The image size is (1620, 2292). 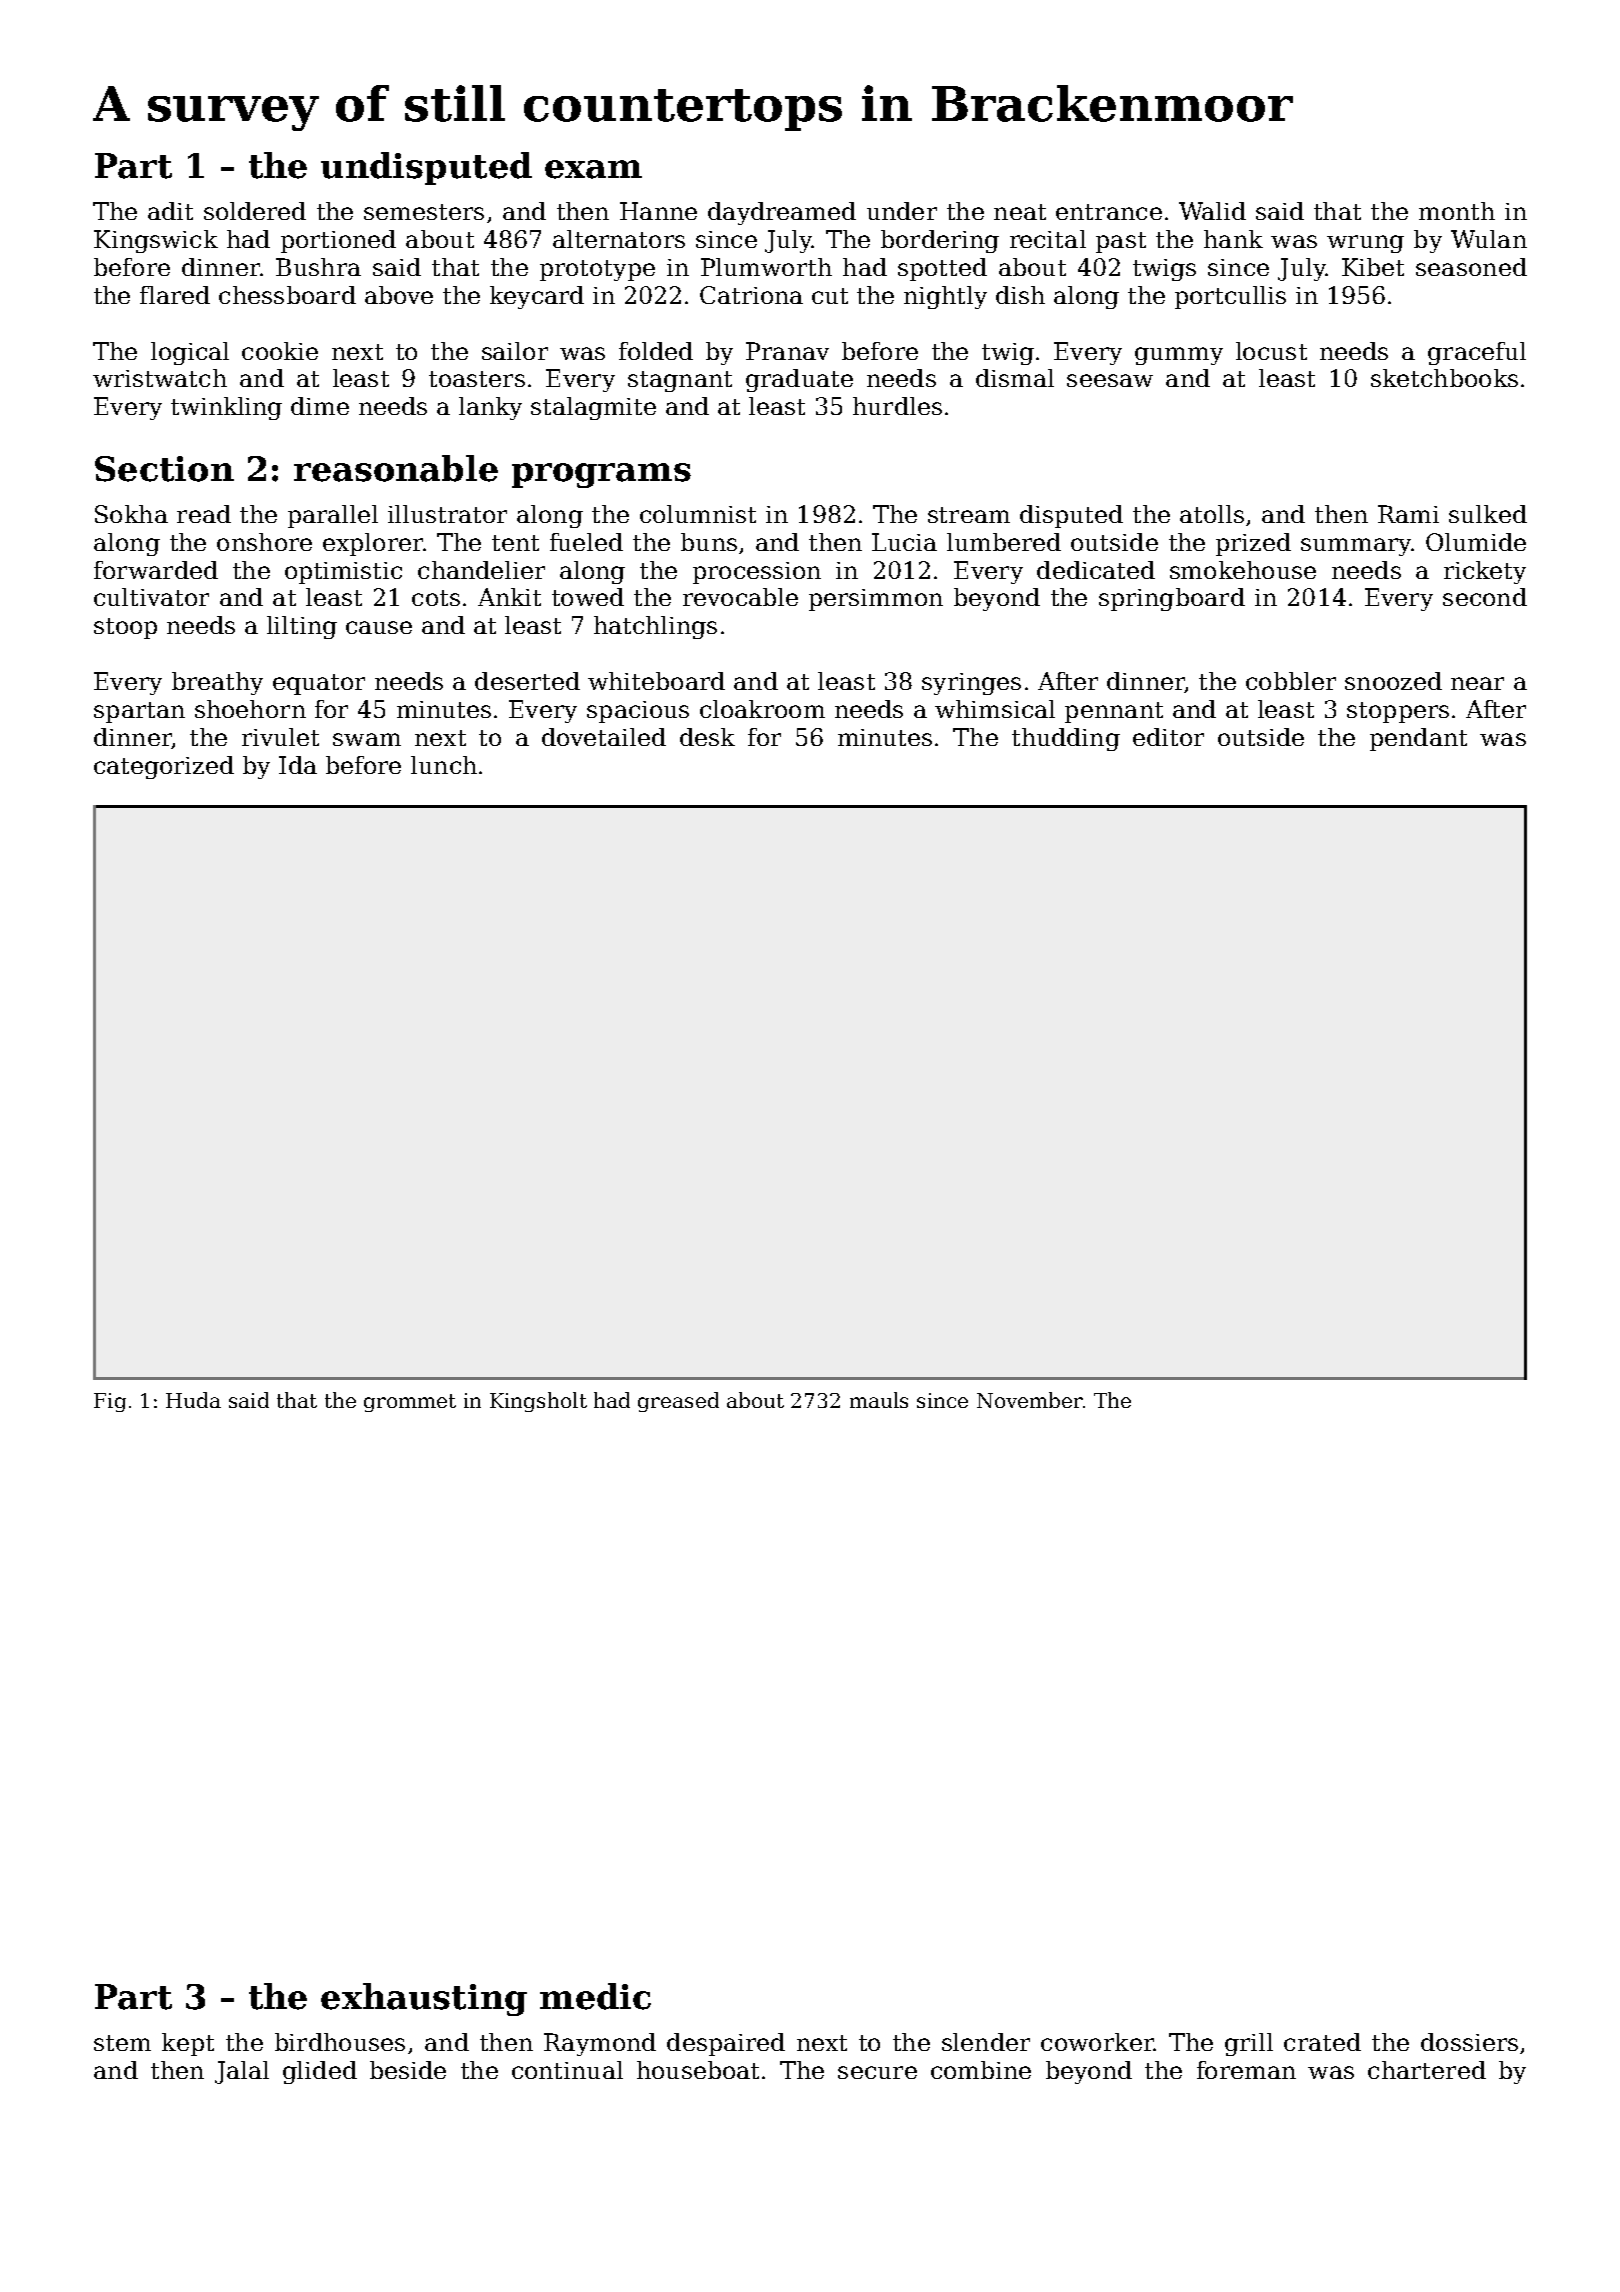 I want to click on greased, so click(x=678, y=1402).
